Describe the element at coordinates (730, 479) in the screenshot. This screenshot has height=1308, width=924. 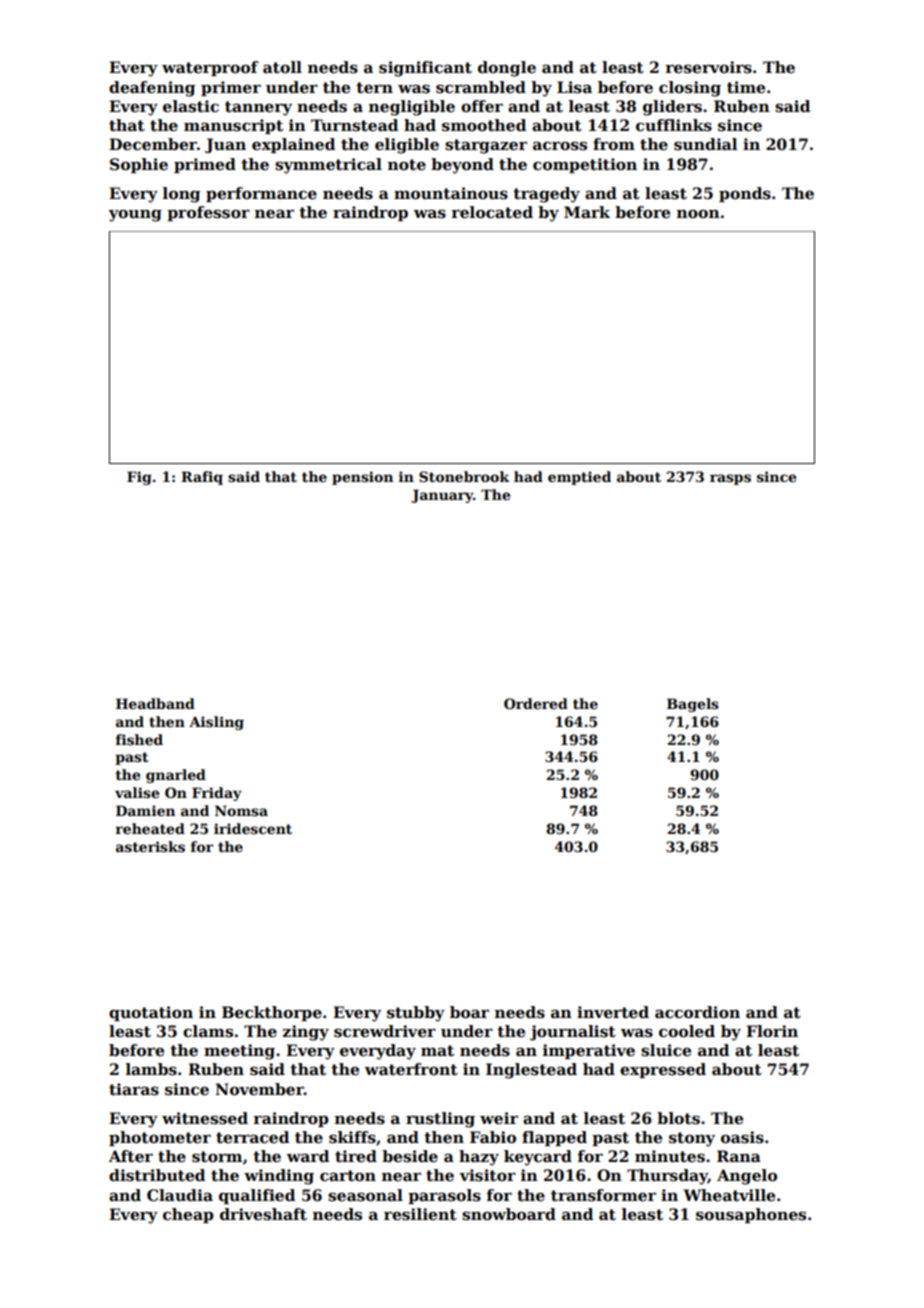
I see `rasps` at that location.
